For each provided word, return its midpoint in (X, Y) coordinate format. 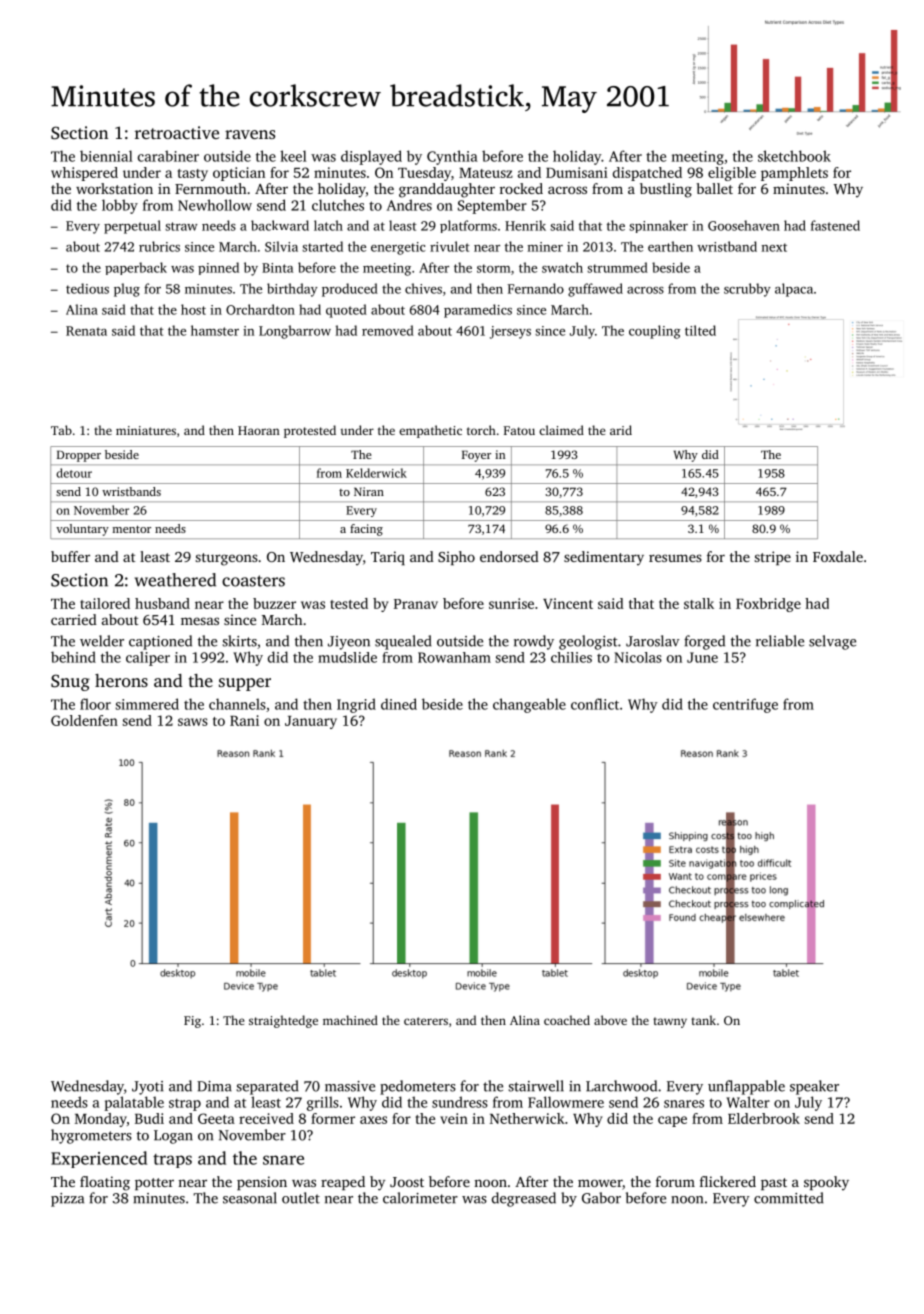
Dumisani (577, 172)
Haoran (259, 430)
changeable (529, 705)
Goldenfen (84, 720)
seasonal (250, 1198)
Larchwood (621, 1086)
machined (350, 1020)
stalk (699, 603)
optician (239, 174)
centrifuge (745, 705)
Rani (244, 720)
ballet (715, 188)
